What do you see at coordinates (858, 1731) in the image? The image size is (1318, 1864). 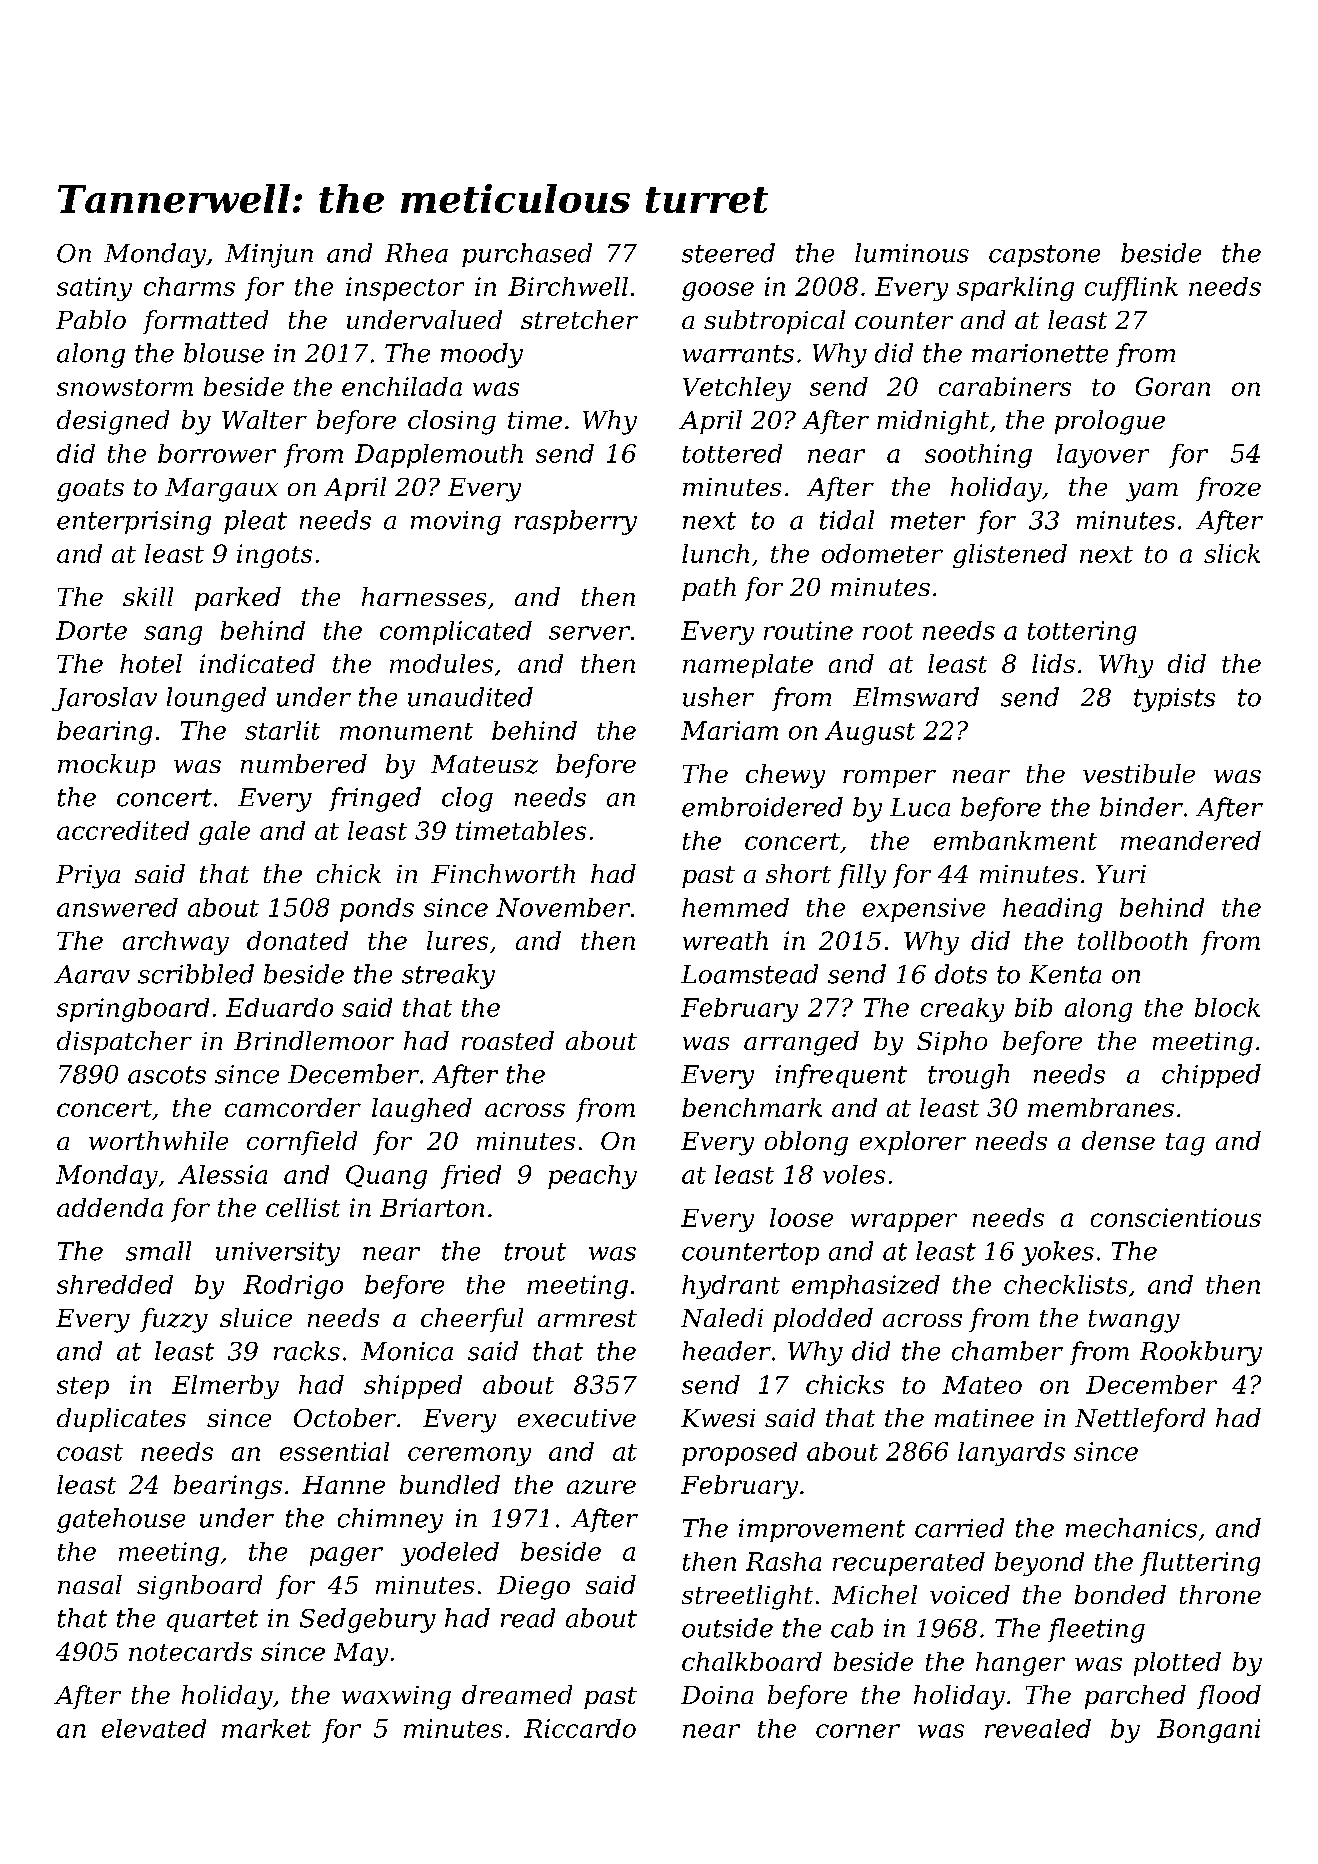 I see `corner` at bounding box center [858, 1731].
